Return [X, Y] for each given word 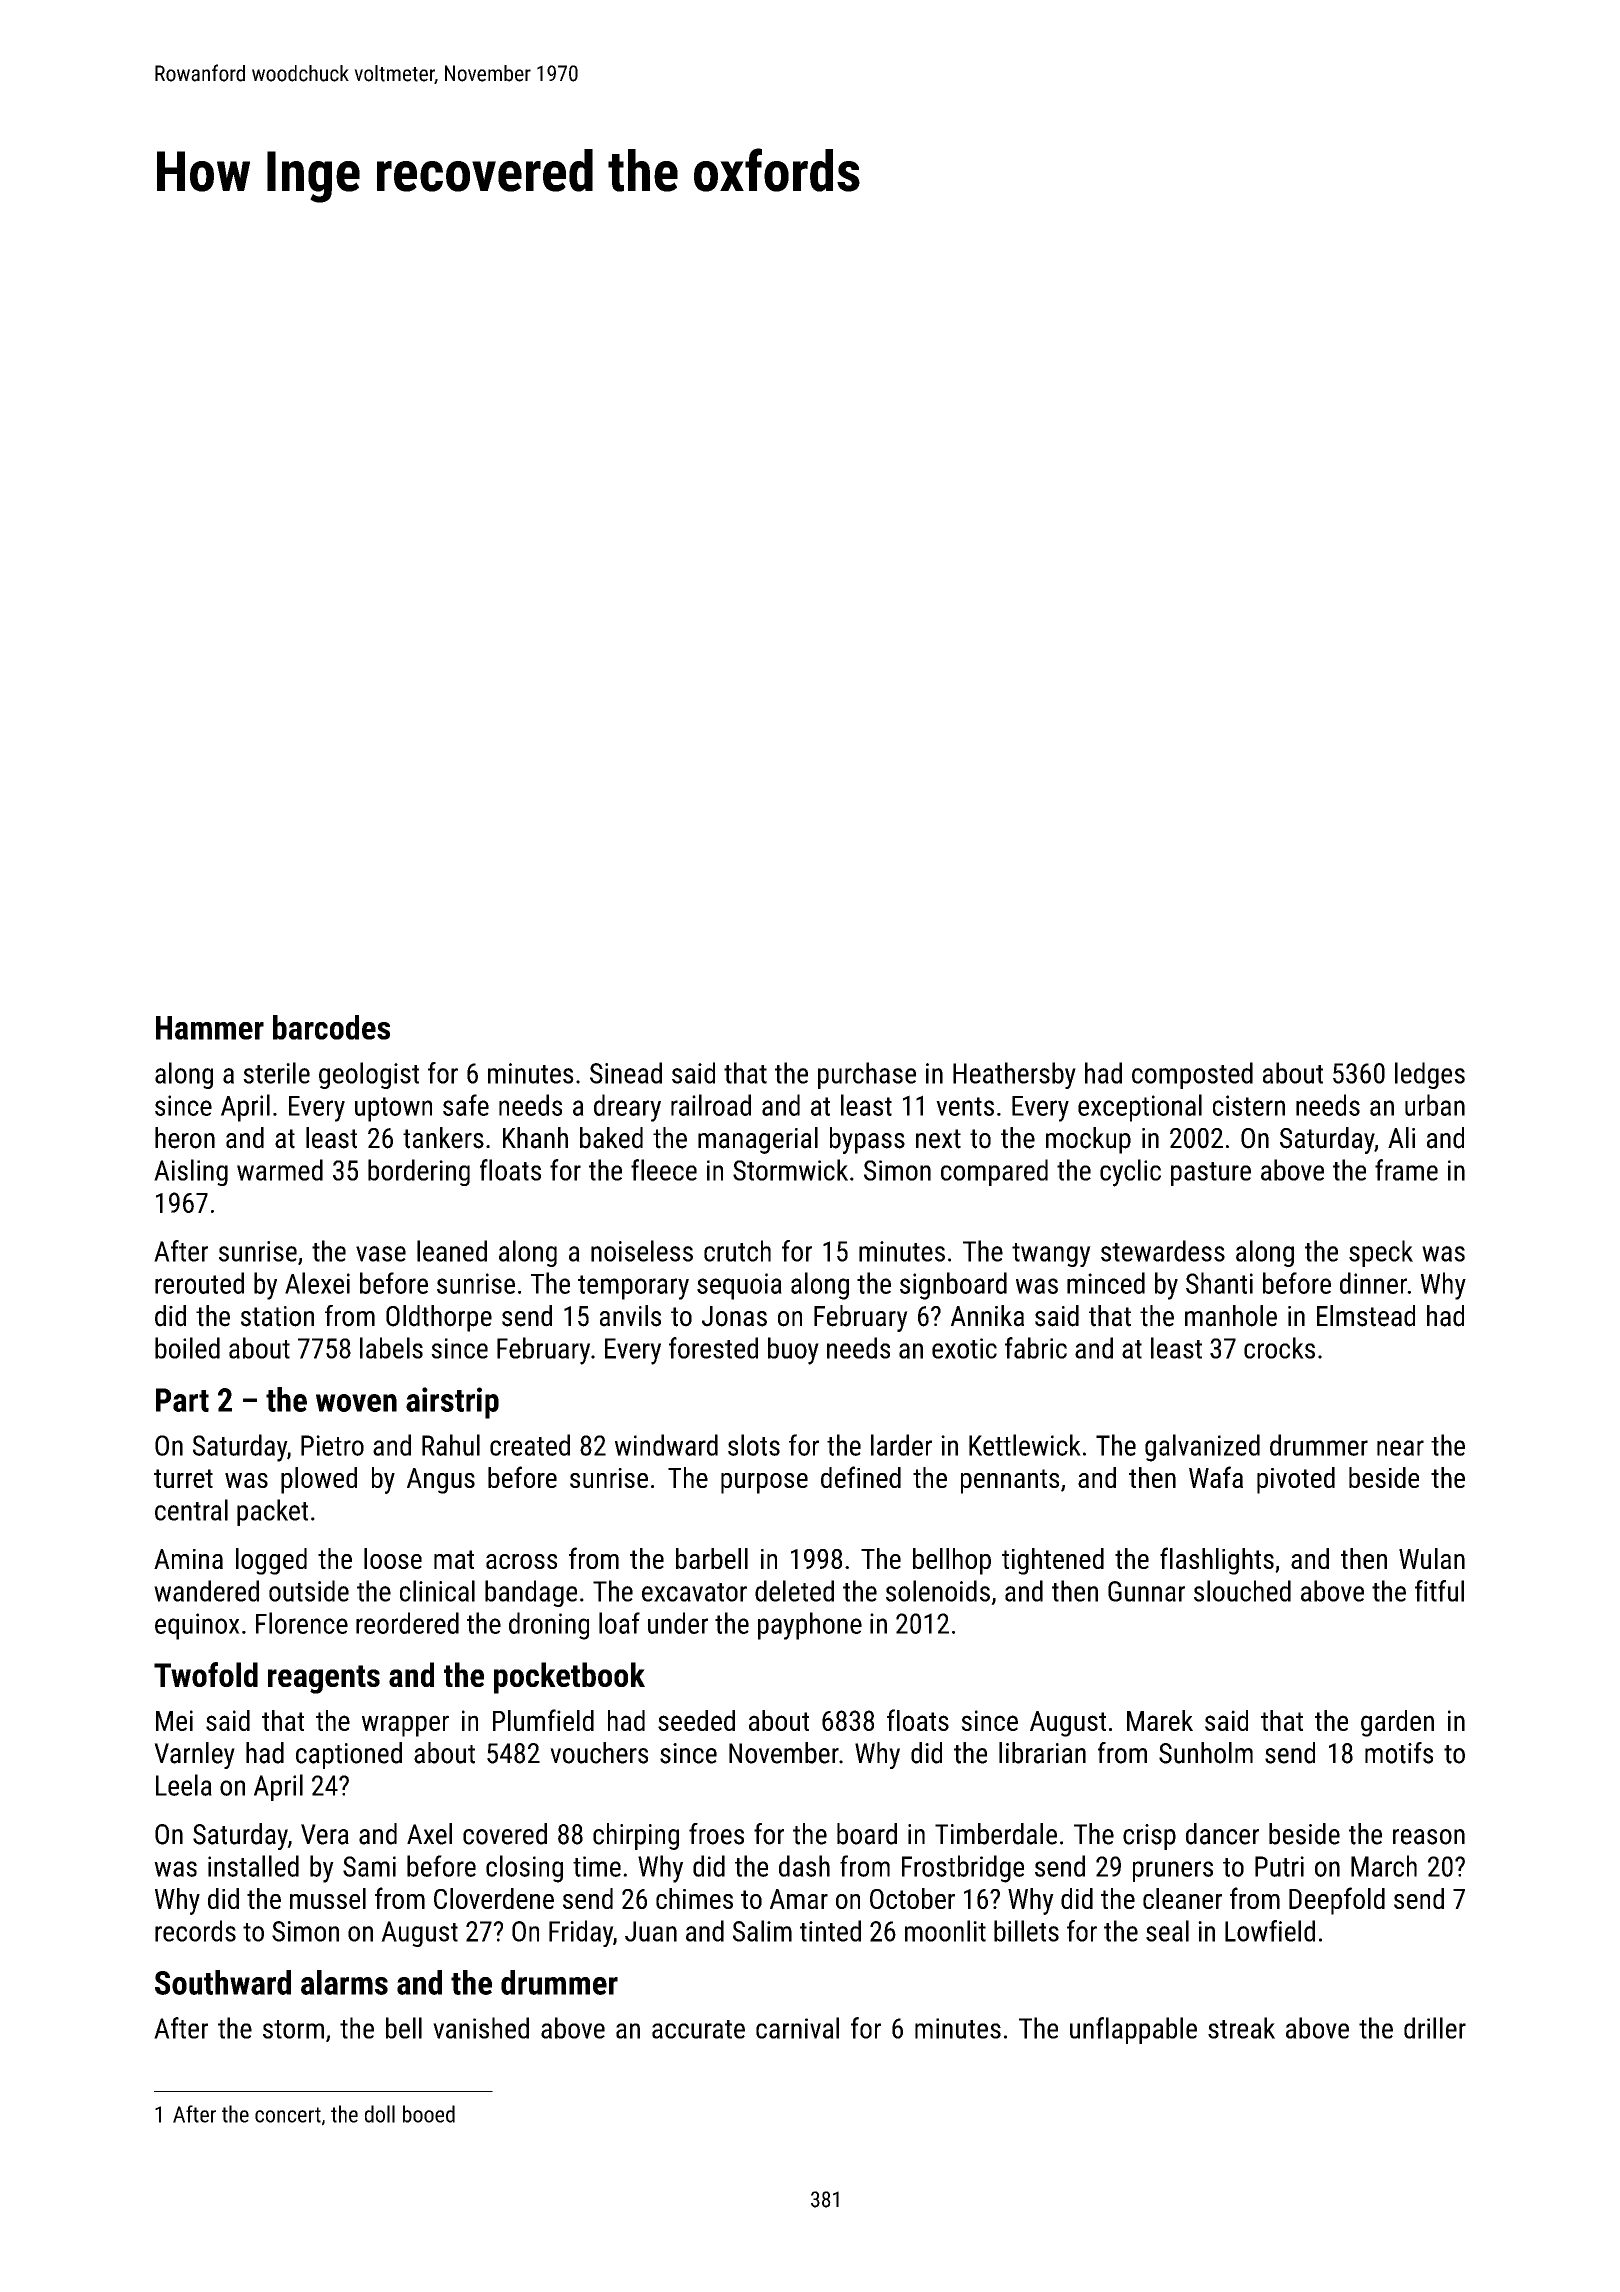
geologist [369, 1075]
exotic [964, 1348]
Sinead [626, 1073]
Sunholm [1206, 1753]
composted [1192, 1075]
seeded [696, 1720]
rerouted [199, 1283]
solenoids [938, 1591]
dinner [1373, 1283]
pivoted [1296, 1480]
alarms [344, 1982]
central [191, 1510]
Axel [429, 1834]
